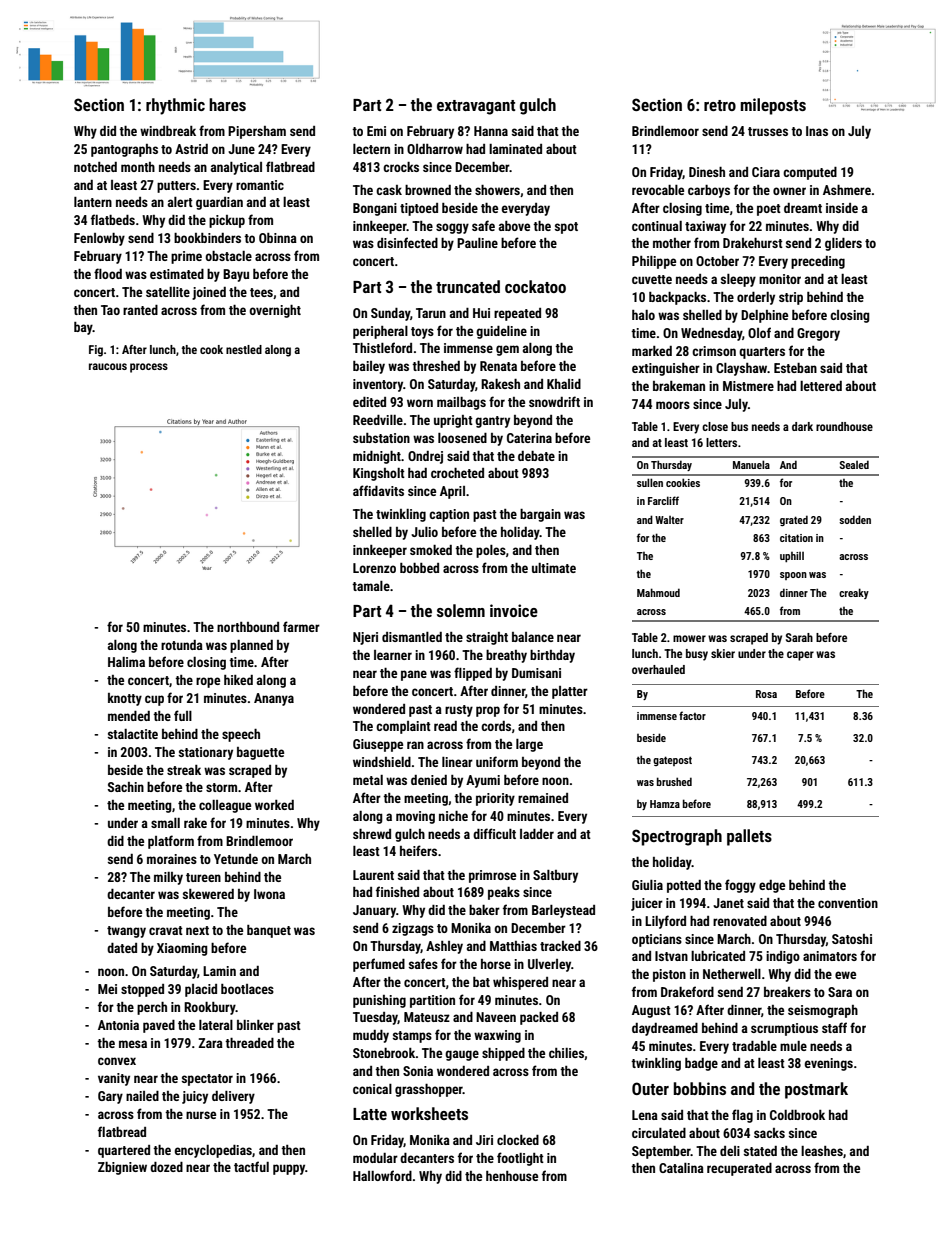 The height and width of the screenshot is (1233, 952). What do you see at coordinates (669, 975) in the screenshot?
I see `piston` at bounding box center [669, 975].
